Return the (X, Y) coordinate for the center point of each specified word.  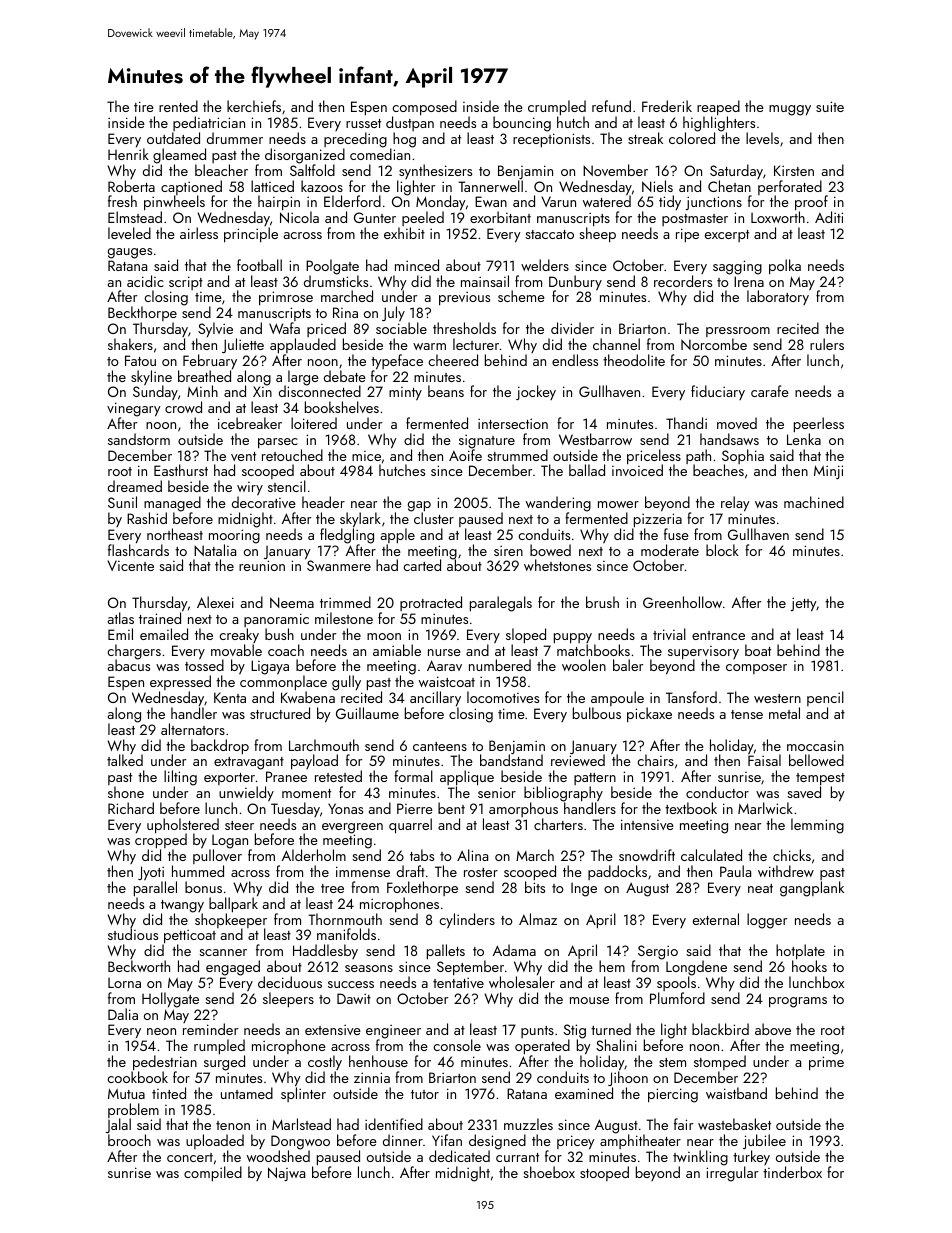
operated (542, 1047)
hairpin (279, 202)
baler (628, 665)
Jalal (118, 1127)
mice (366, 456)
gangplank (812, 889)
